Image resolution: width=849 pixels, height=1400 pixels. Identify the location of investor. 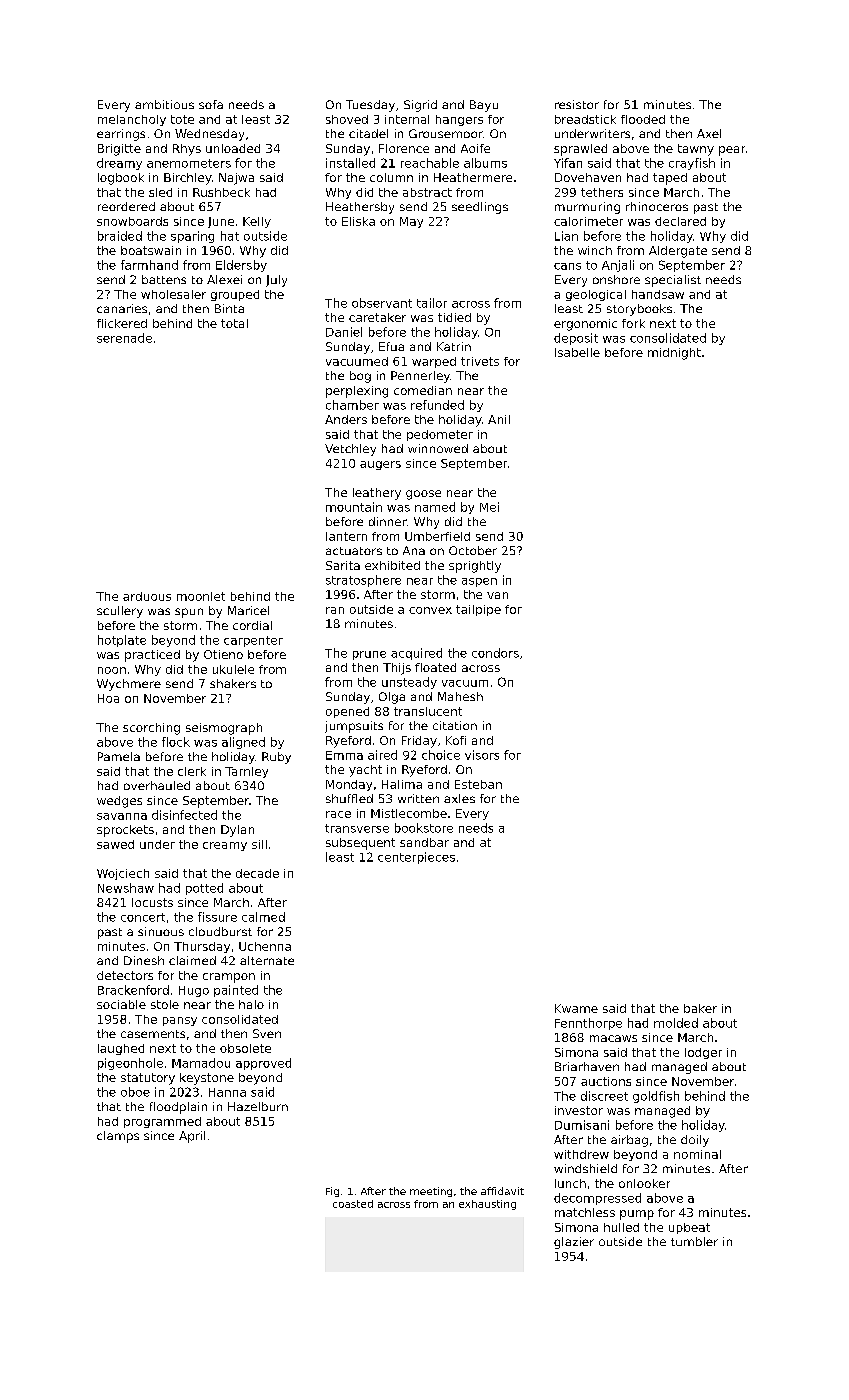
(579, 1110).
